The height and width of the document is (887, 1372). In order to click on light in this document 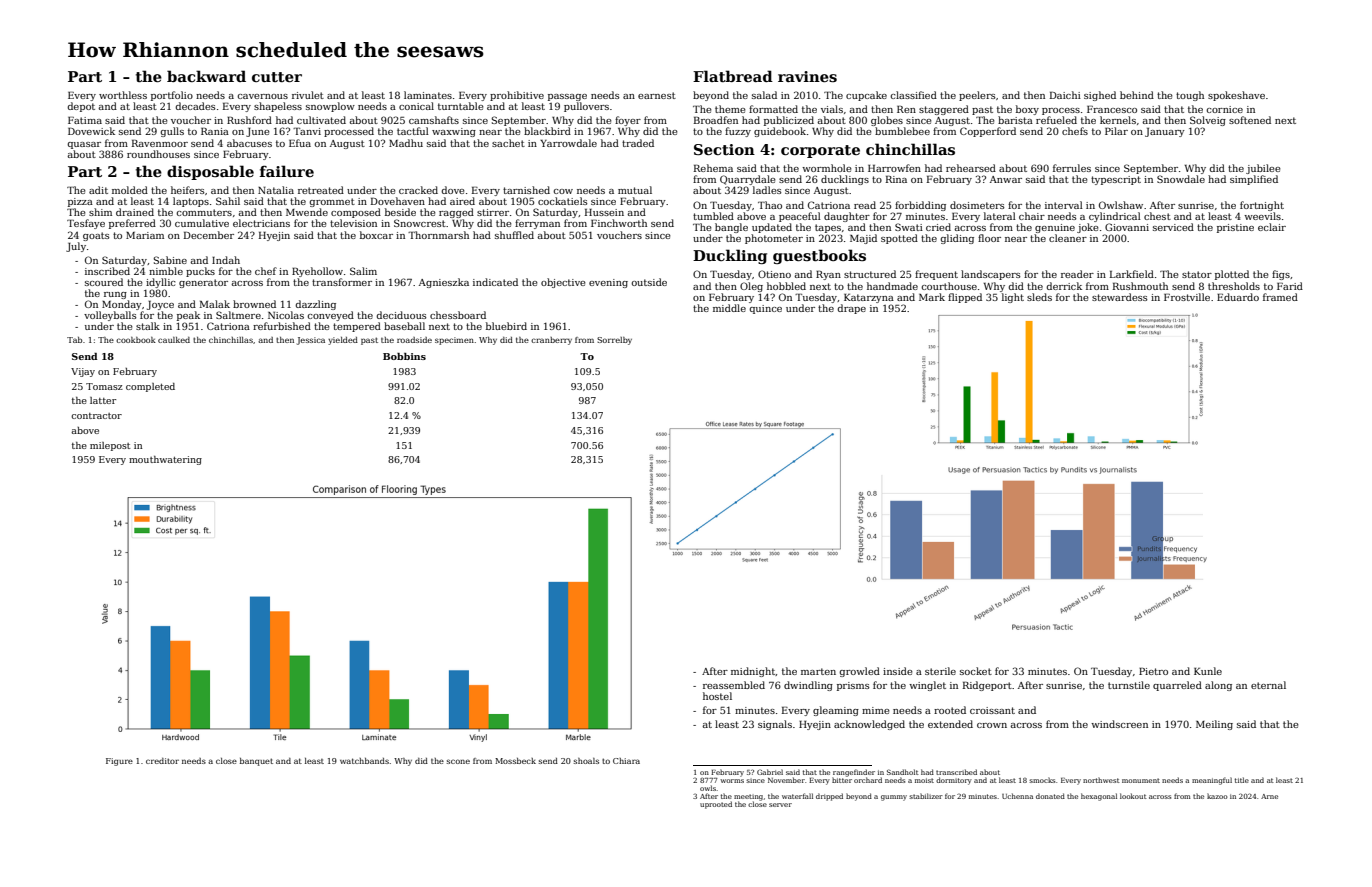, I will do `click(1013, 298)`.
